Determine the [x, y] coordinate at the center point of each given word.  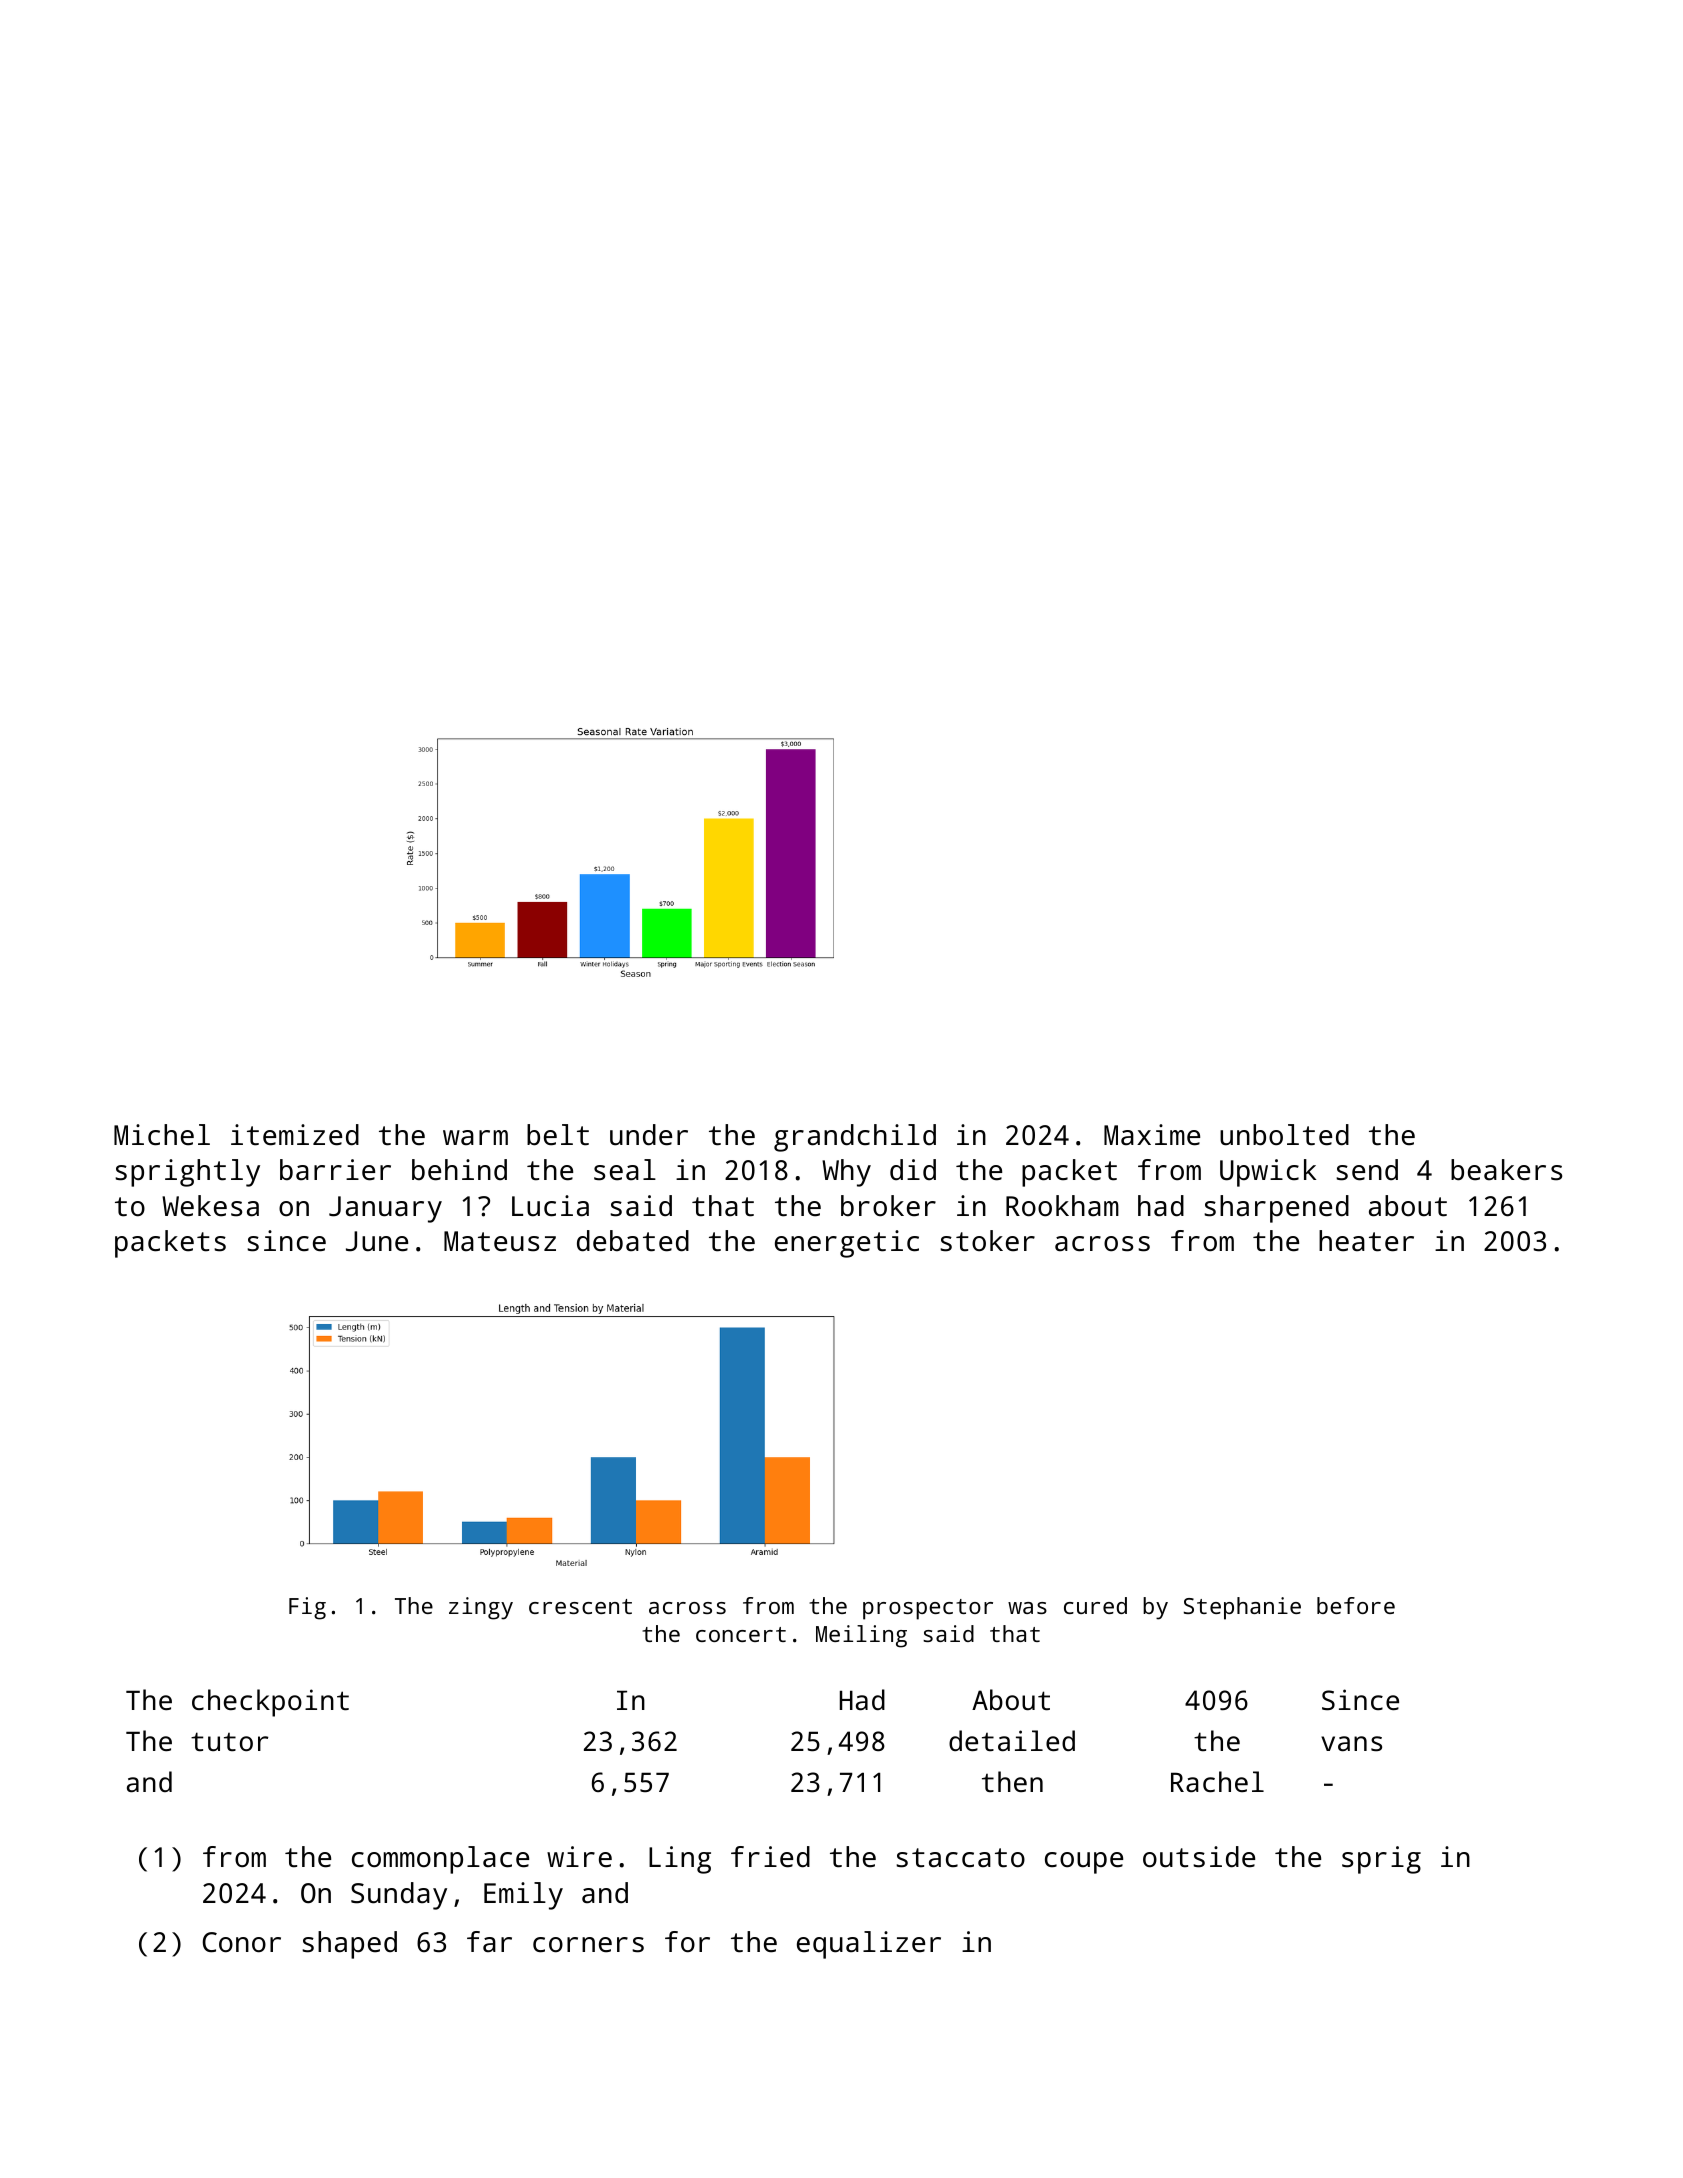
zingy [481, 1608]
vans [1351, 1744]
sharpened [1276, 1209]
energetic [847, 1244]
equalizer [869, 1945]
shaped [349, 1945]
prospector [928, 1609]
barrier [335, 1170]
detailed [1012, 1740]
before [1356, 1605]
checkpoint [270, 1703]
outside [1199, 1857]
